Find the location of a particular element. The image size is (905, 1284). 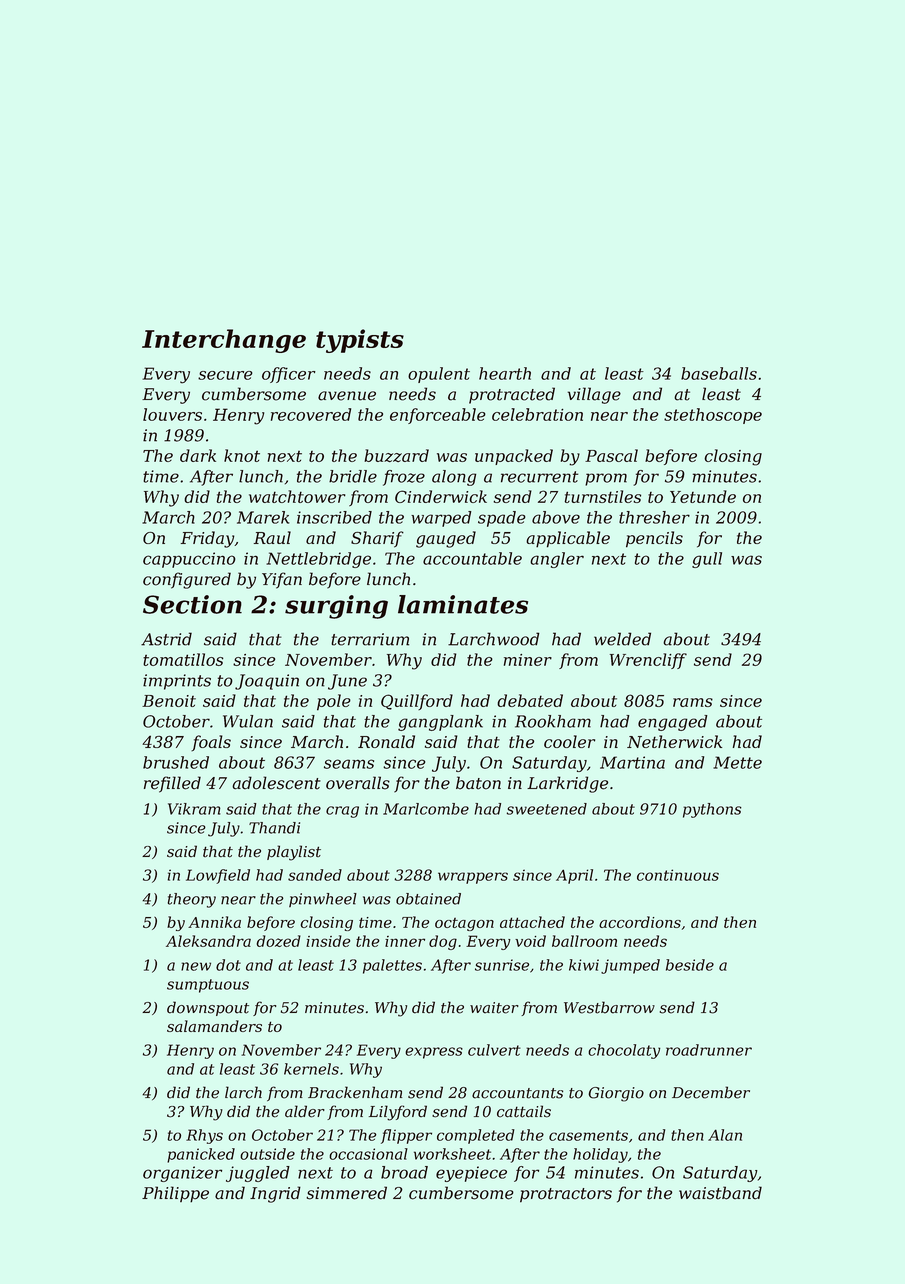

hearth is located at coordinates (505, 373).
